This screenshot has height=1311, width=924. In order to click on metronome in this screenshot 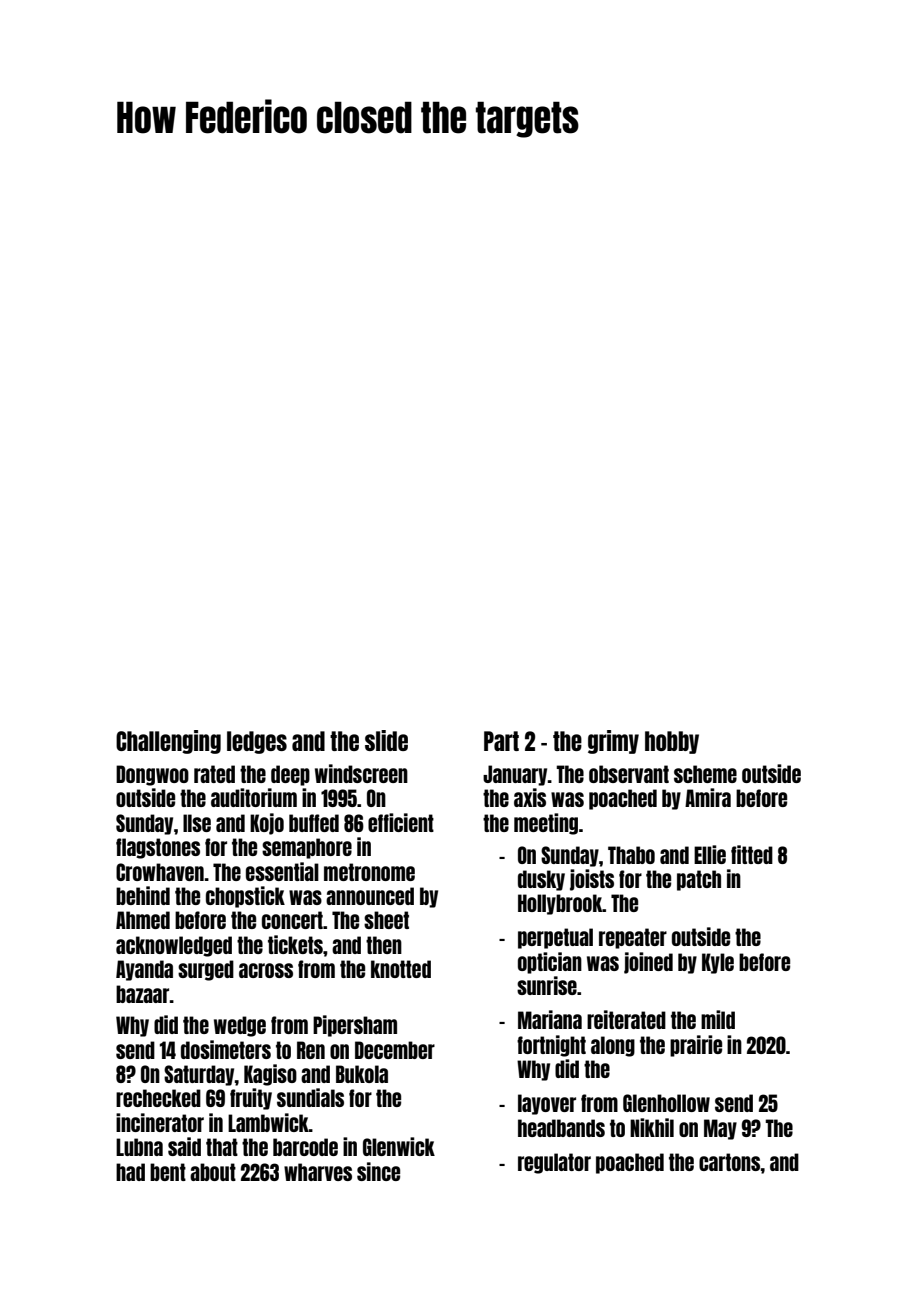, I will do `click(369, 872)`.
